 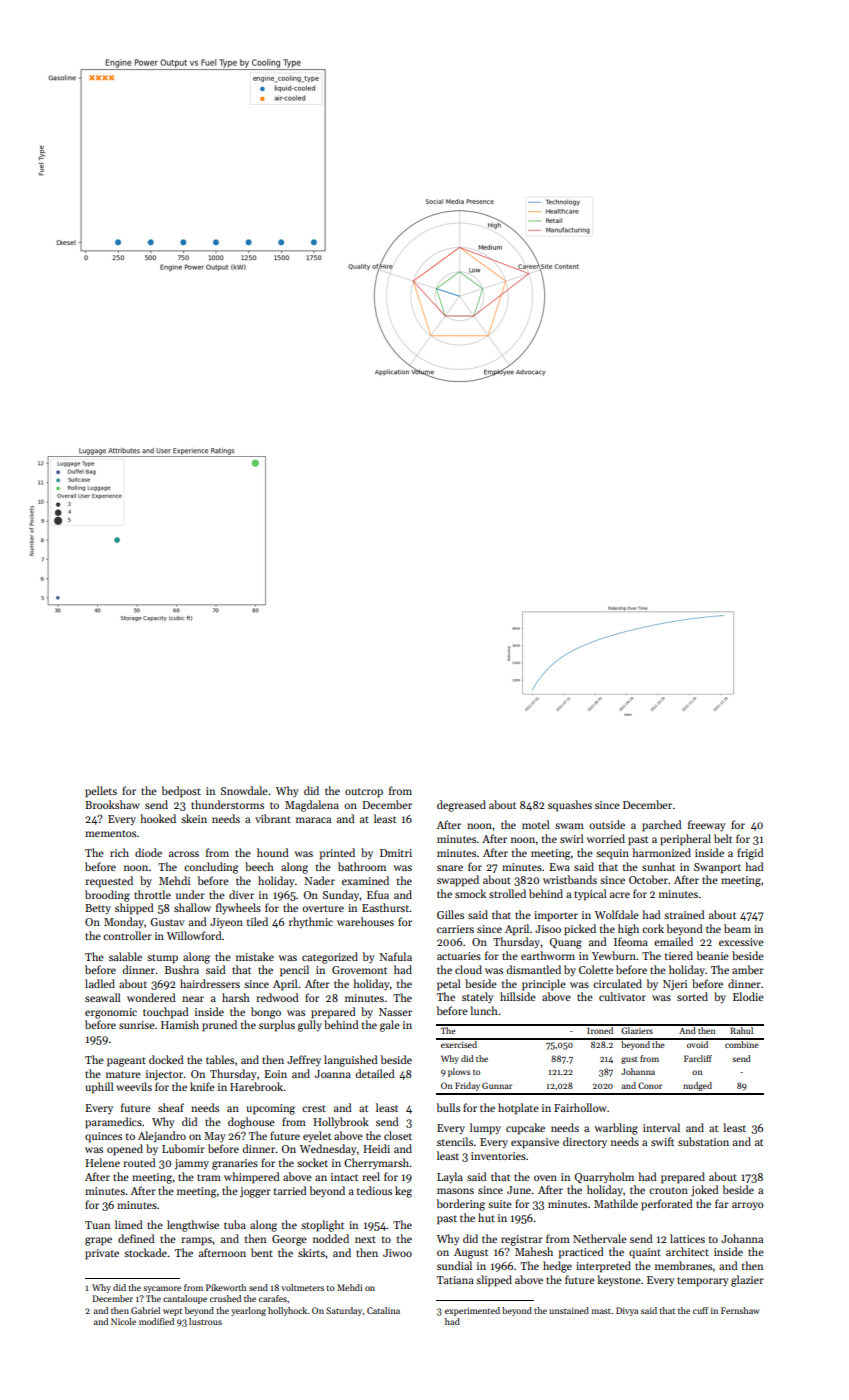 I want to click on freeway, so click(x=707, y=826).
